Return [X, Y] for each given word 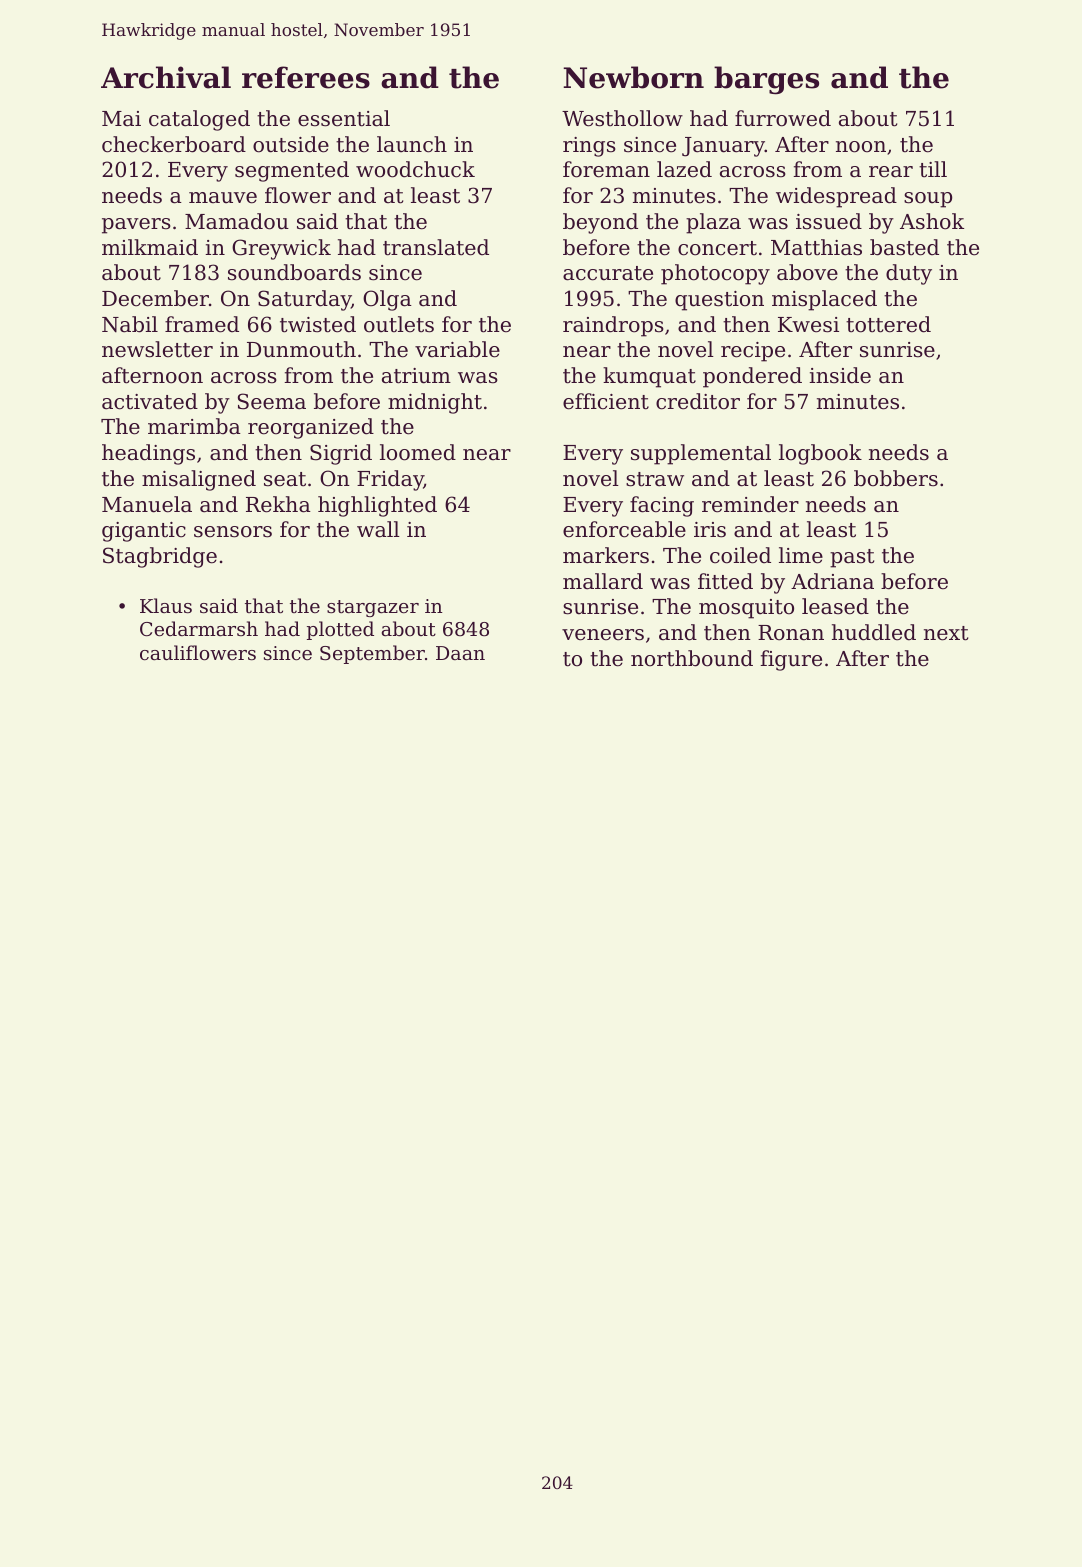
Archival [166, 77]
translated [436, 247]
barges [766, 80]
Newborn [633, 77]
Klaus [166, 605]
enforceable [624, 529]
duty [909, 274]
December [155, 298]
